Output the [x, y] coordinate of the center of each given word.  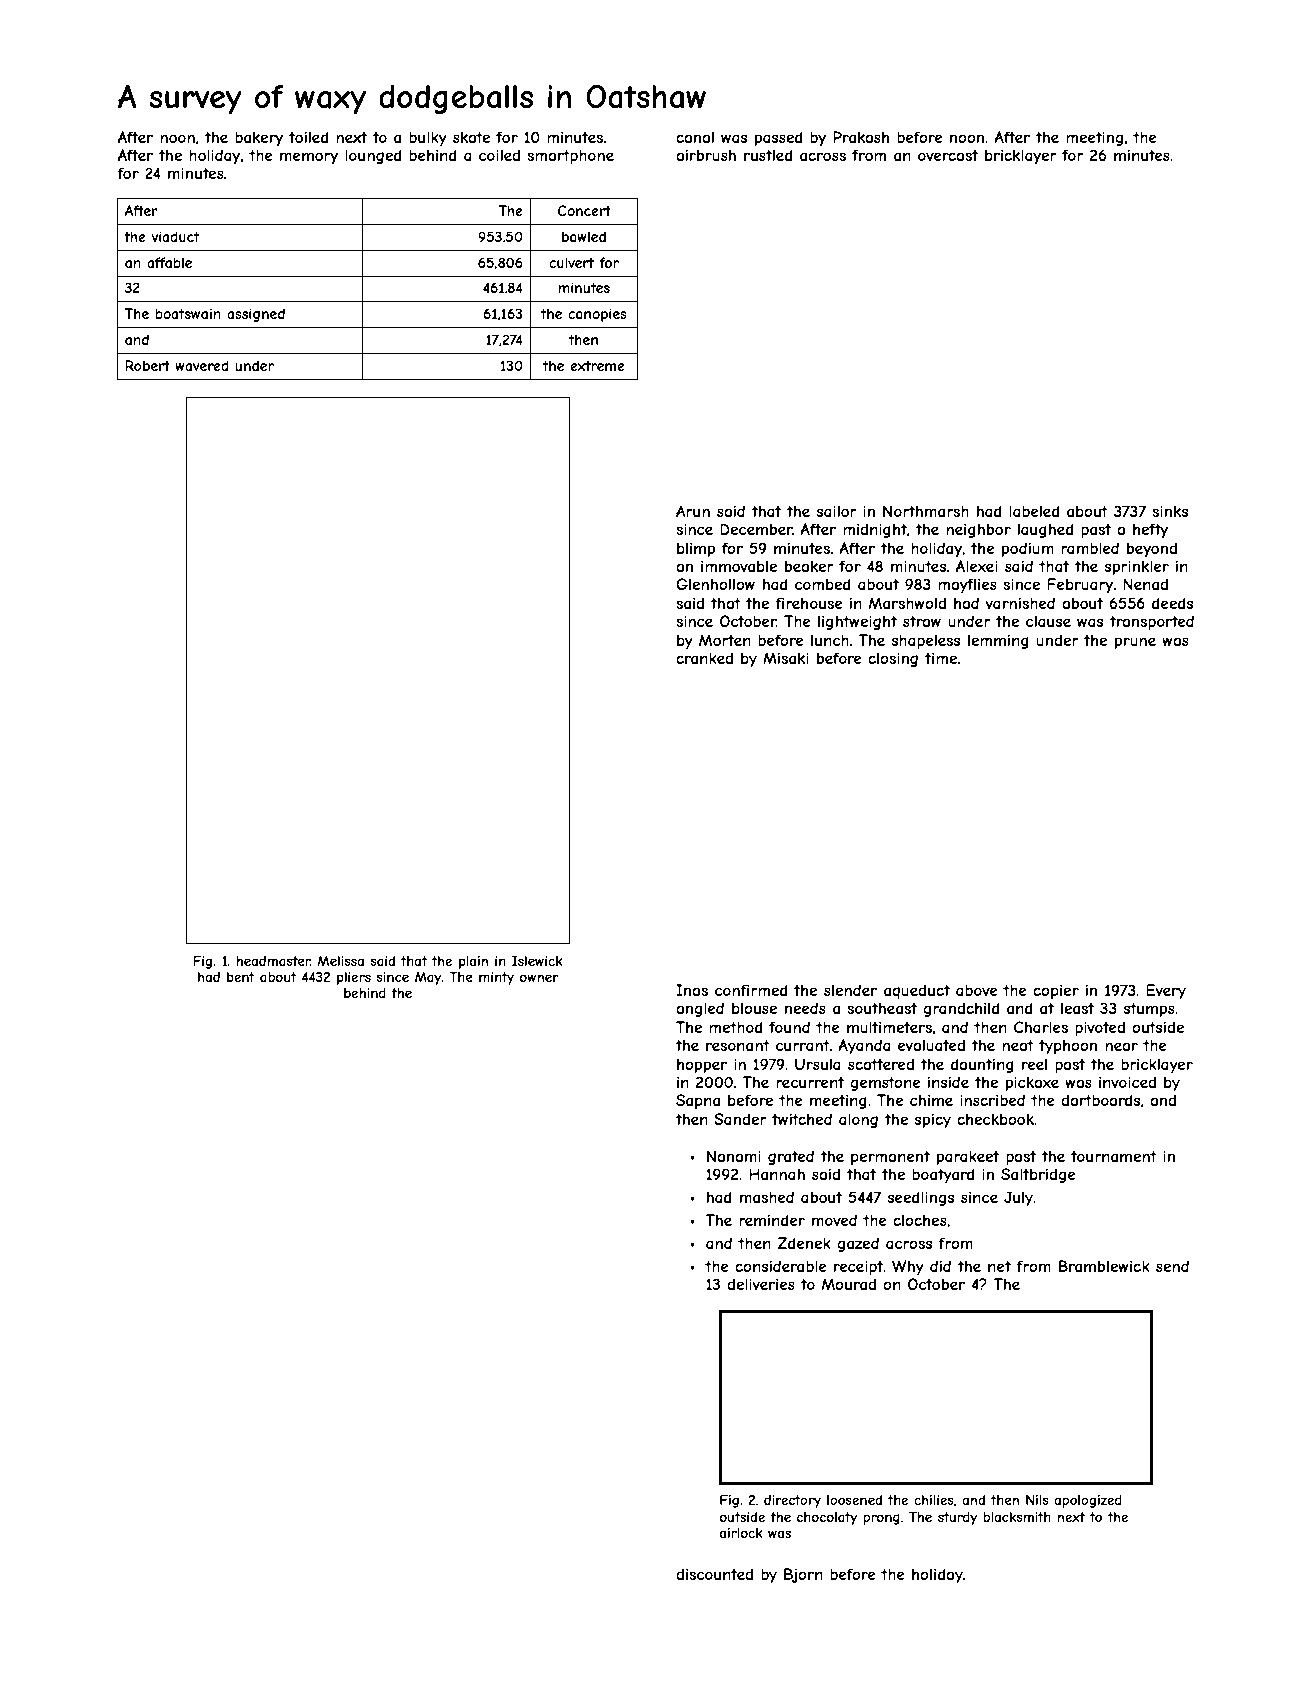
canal [695, 137]
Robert [148, 365]
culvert [571, 262]
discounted [714, 1574]
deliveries [761, 1284]
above [977, 990]
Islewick [537, 961]
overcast [948, 155]
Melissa [340, 961]
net [999, 1266]
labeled [1034, 511]
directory [792, 1501]
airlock [741, 1533]
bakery [259, 138]
